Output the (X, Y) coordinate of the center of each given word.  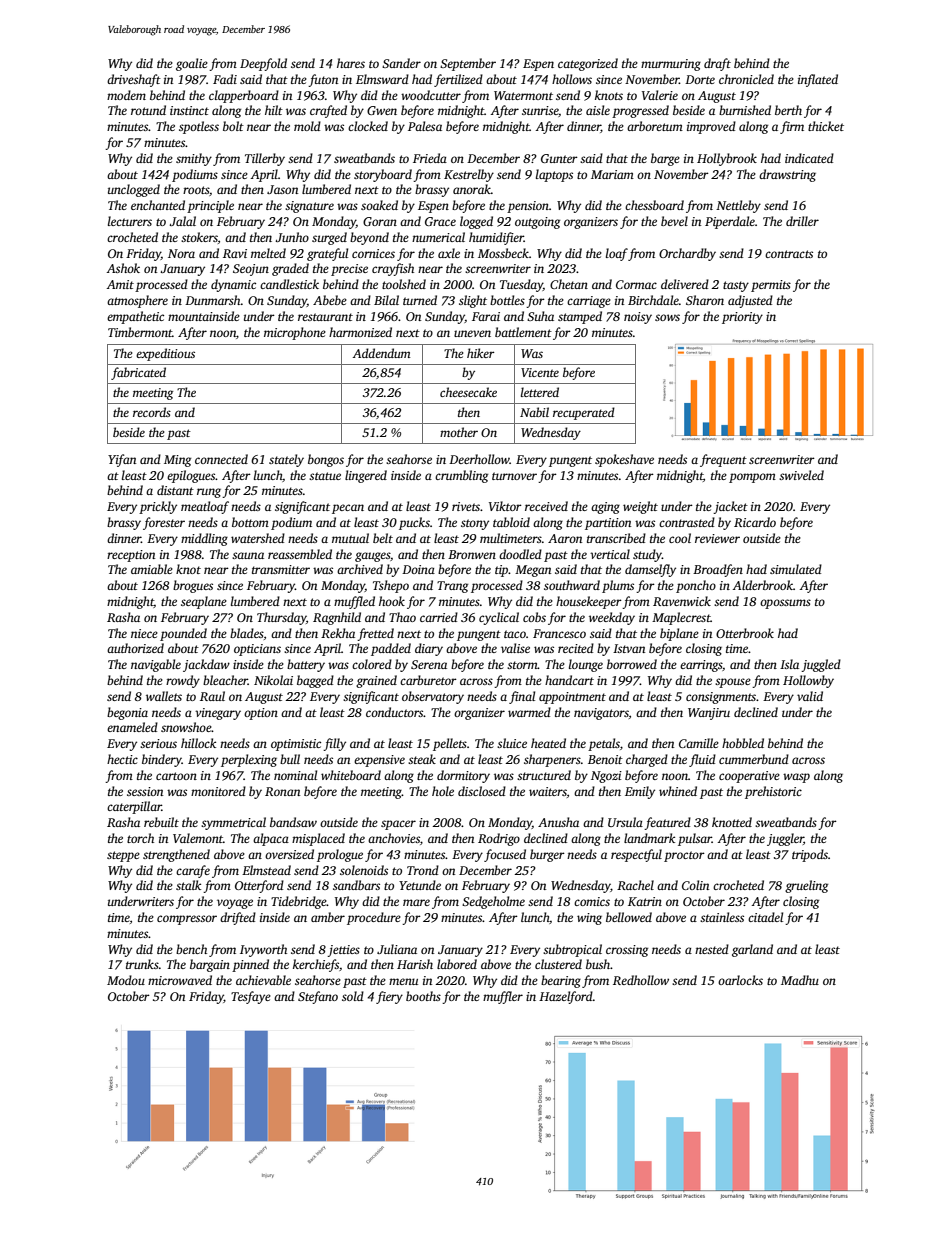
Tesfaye (251, 997)
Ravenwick (682, 601)
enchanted (158, 205)
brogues (193, 586)
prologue (340, 855)
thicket (826, 126)
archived (360, 569)
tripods (810, 855)
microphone (295, 333)
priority (742, 318)
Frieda (430, 158)
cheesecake (468, 392)
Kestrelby (469, 175)
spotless (199, 127)
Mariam (612, 174)
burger (547, 855)
